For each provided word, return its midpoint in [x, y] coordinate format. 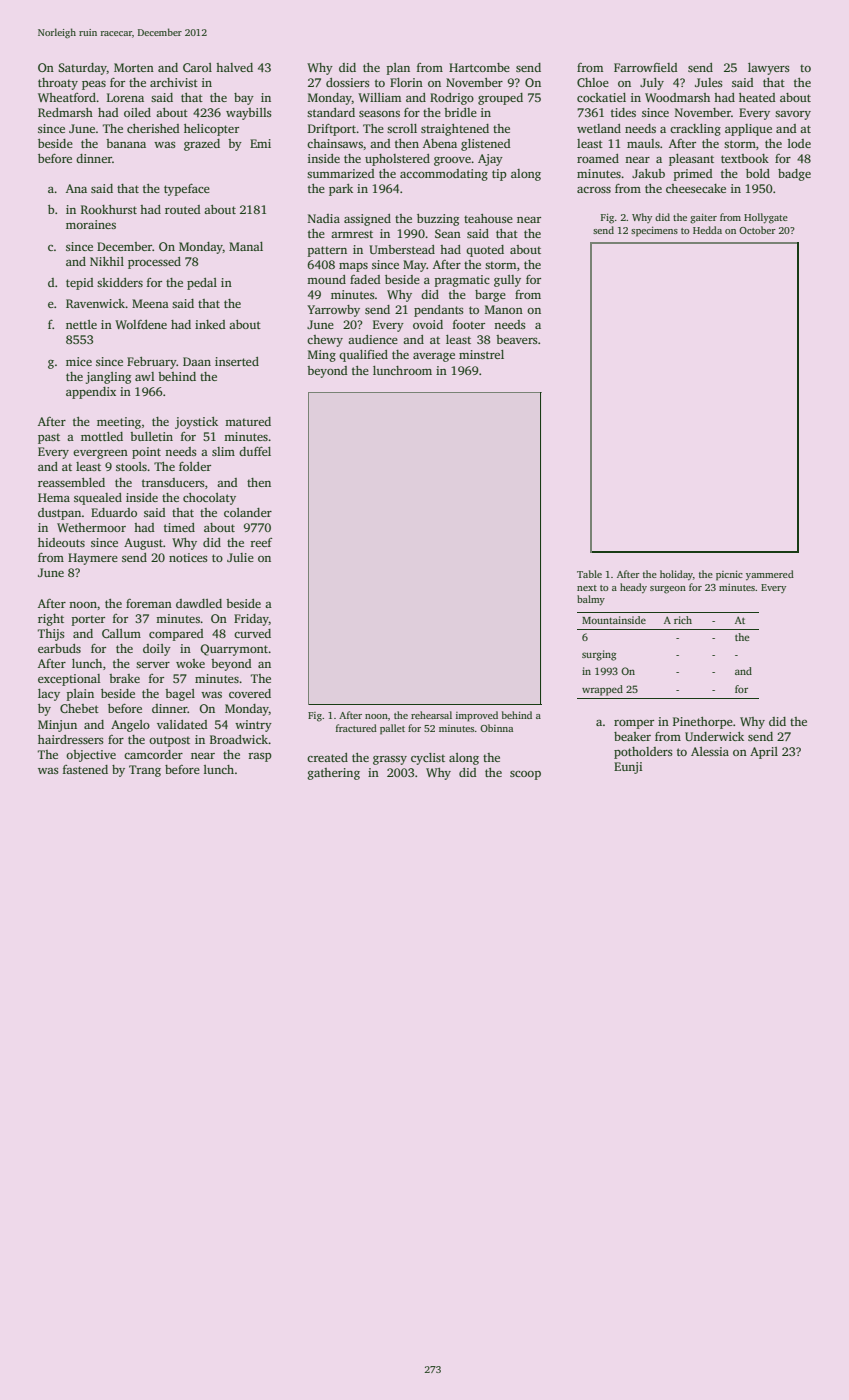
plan [398, 69]
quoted [485, 251]
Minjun [57, 726]
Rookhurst [109, 209]
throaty [58, 84]
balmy [591, 600]
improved [477, 716]
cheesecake [696, 188]
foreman [149, 603]
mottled [102, 436]
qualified [363, 356]
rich [683, 620]
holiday [676, 575]
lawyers [769, 69]
